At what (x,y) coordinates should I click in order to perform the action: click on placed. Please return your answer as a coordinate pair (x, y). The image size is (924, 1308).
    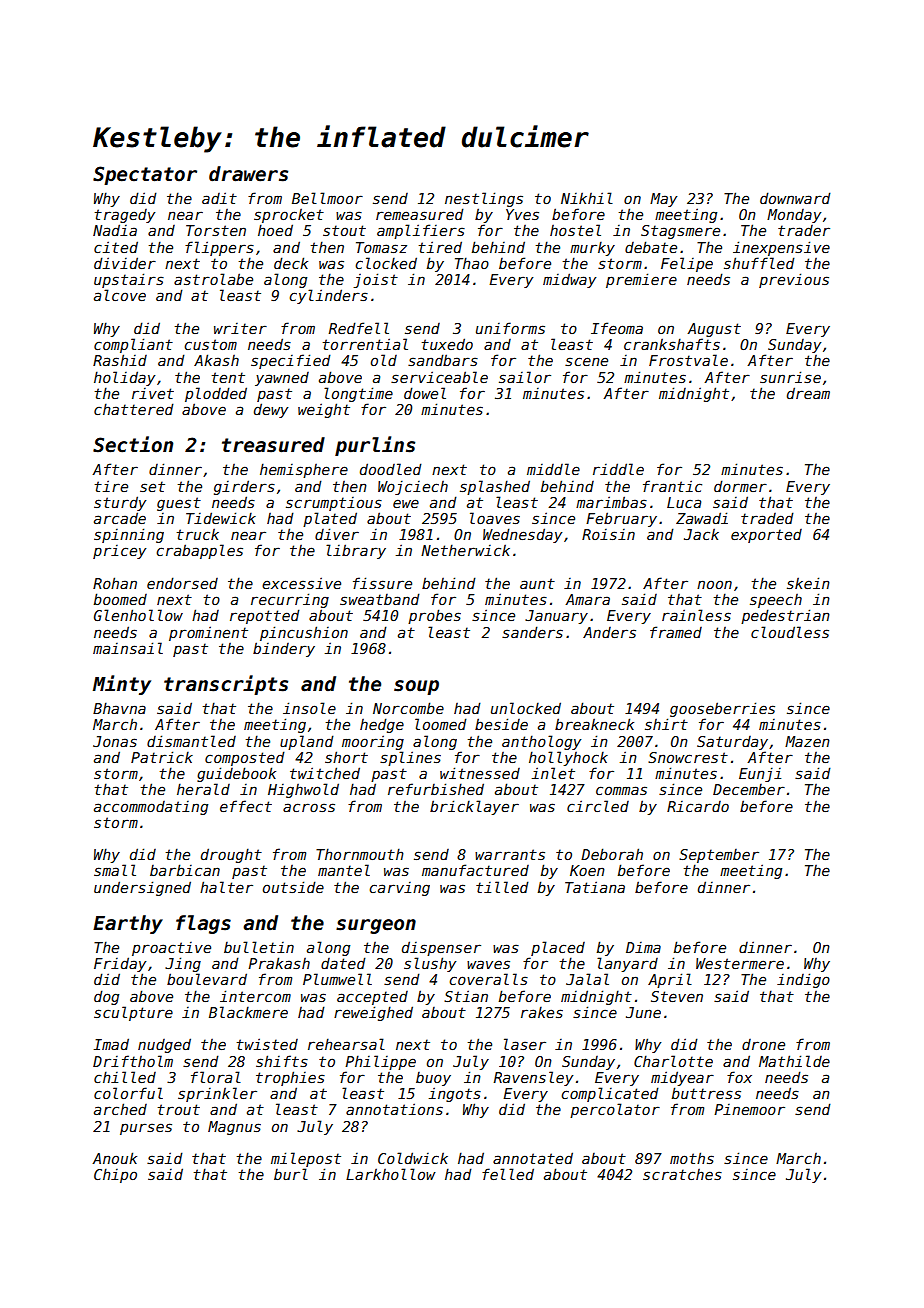
    Looking at the image, I should click on (558, 948).
